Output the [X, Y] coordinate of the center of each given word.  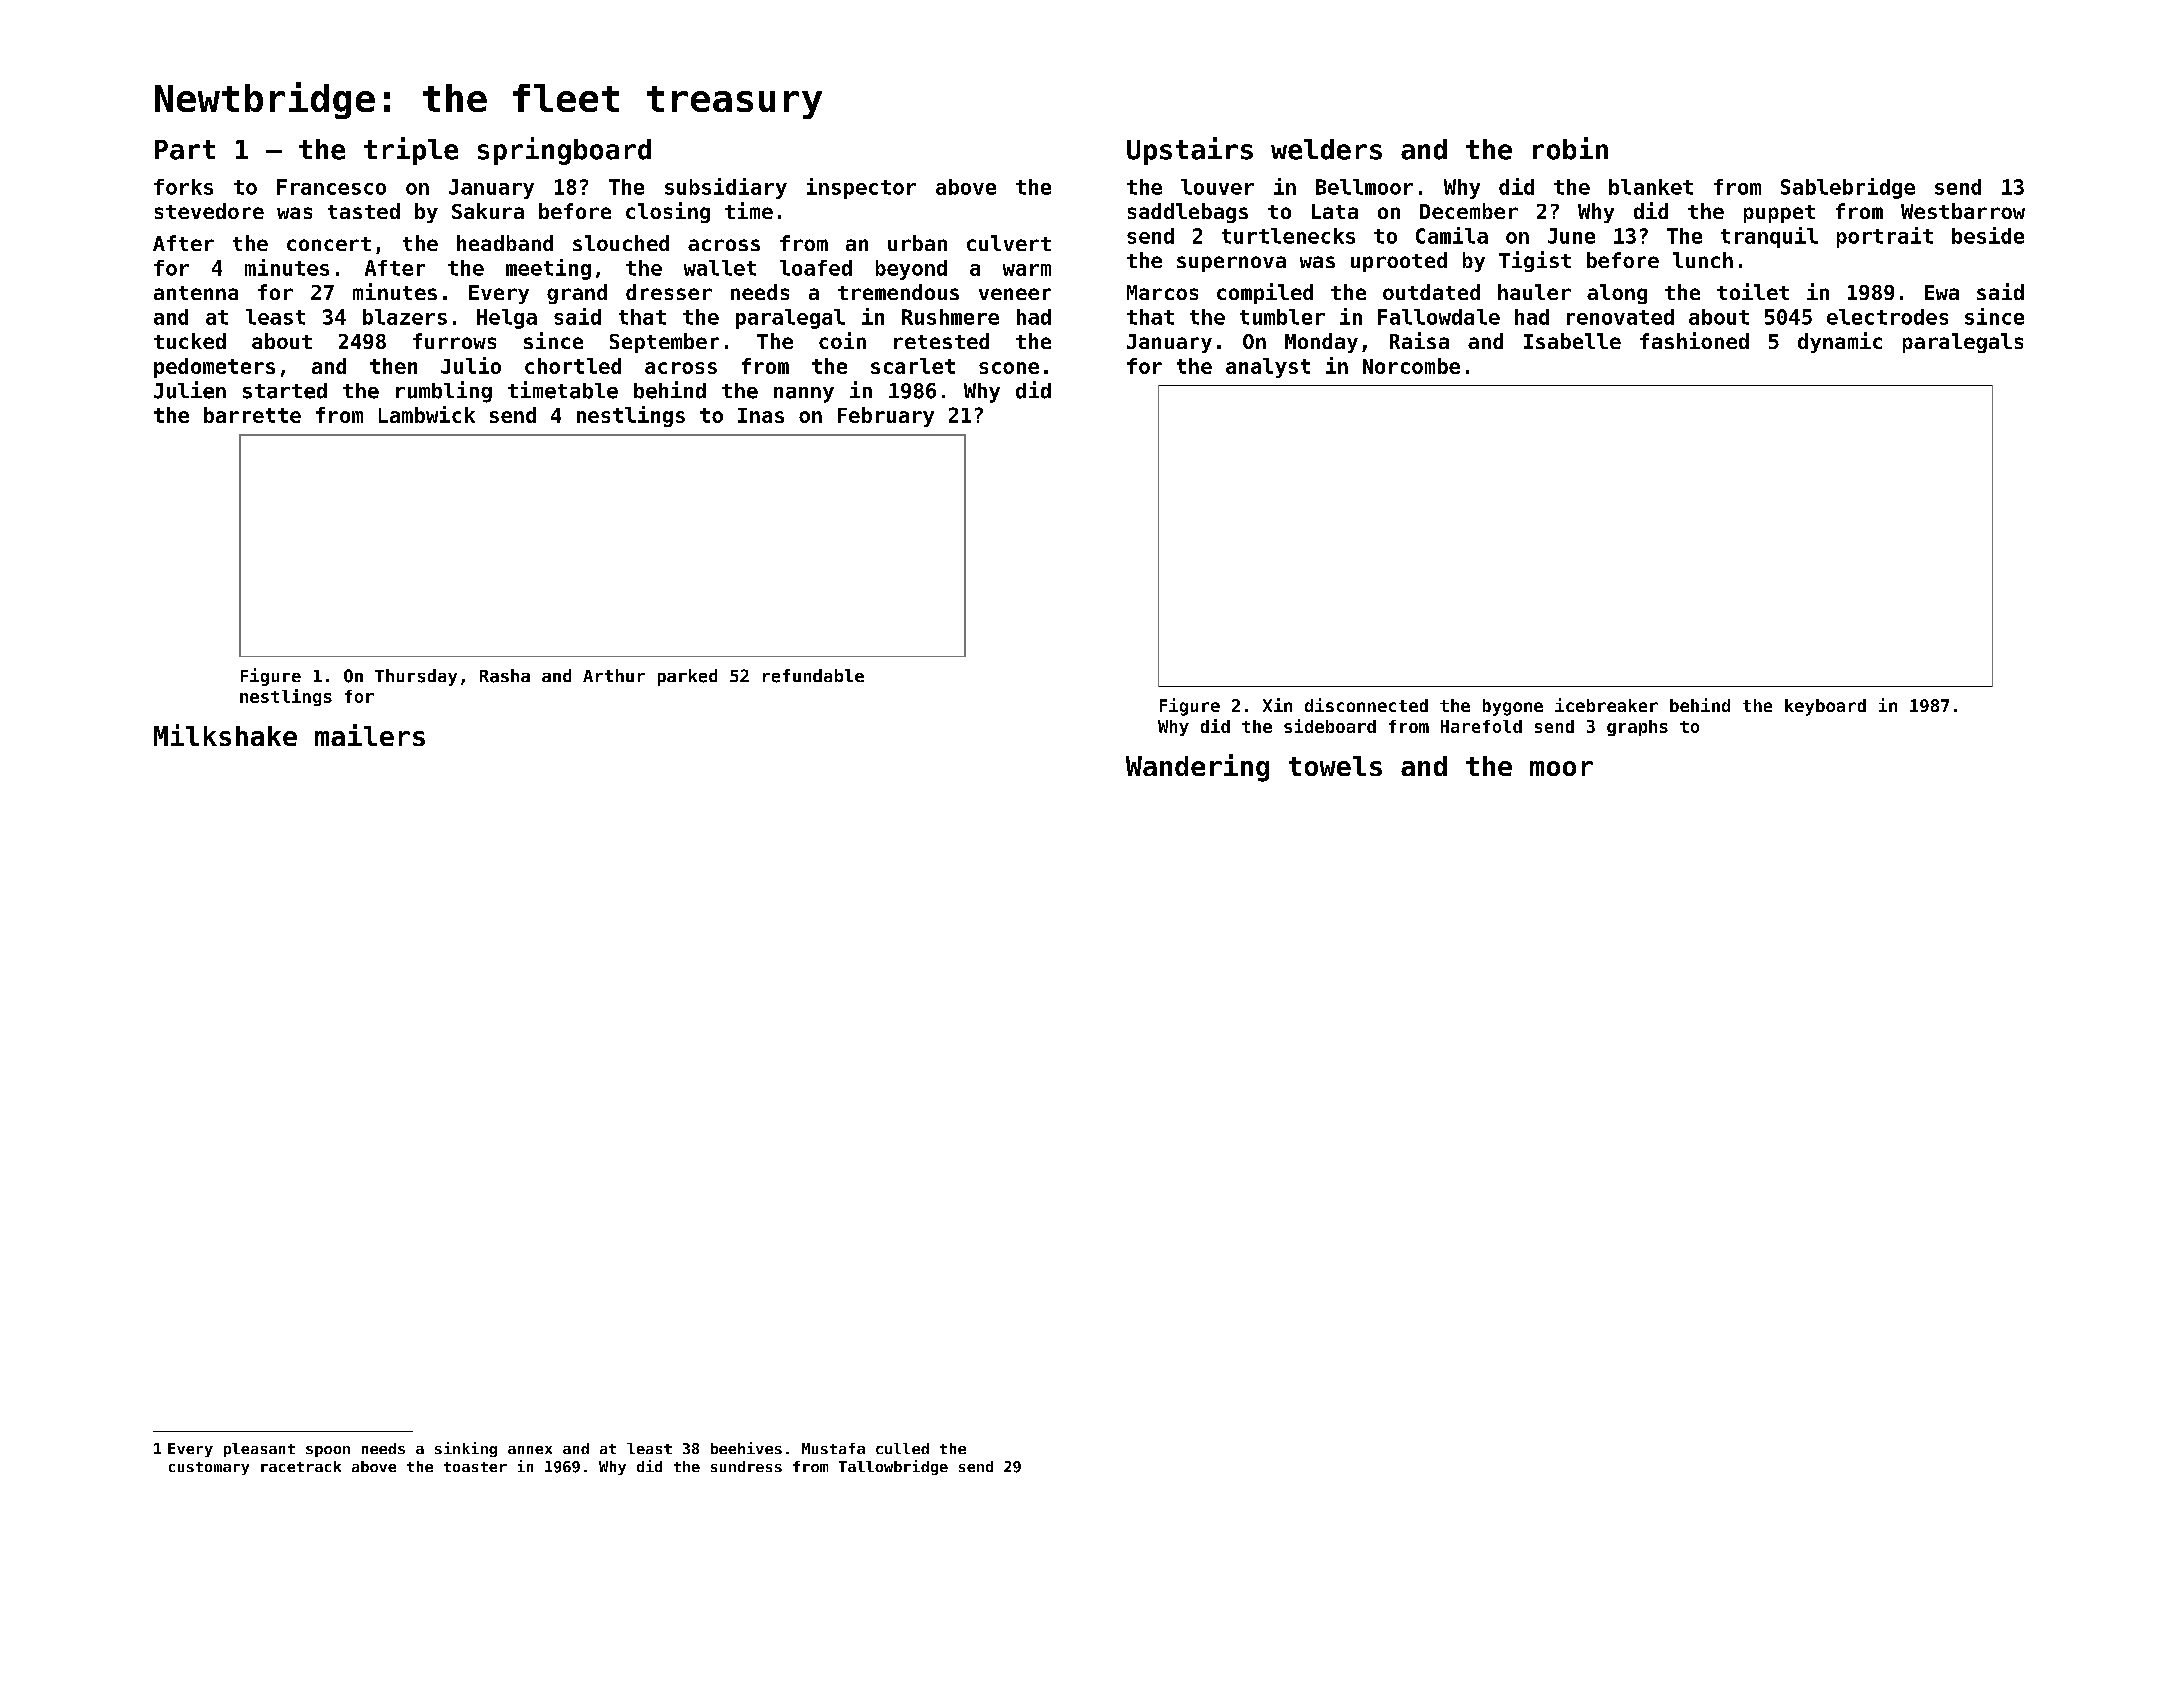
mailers [370, 735]
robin [1570, 148]
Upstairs [1190, 151]
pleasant [259, 1450]
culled [902, 1448]
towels [1335, 766]
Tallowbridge [893, 1467]
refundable [813, 676]
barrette [252, 415]
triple [411, 151]
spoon [328, 1451]
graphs [1637, 728]
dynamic [1840, 342]
